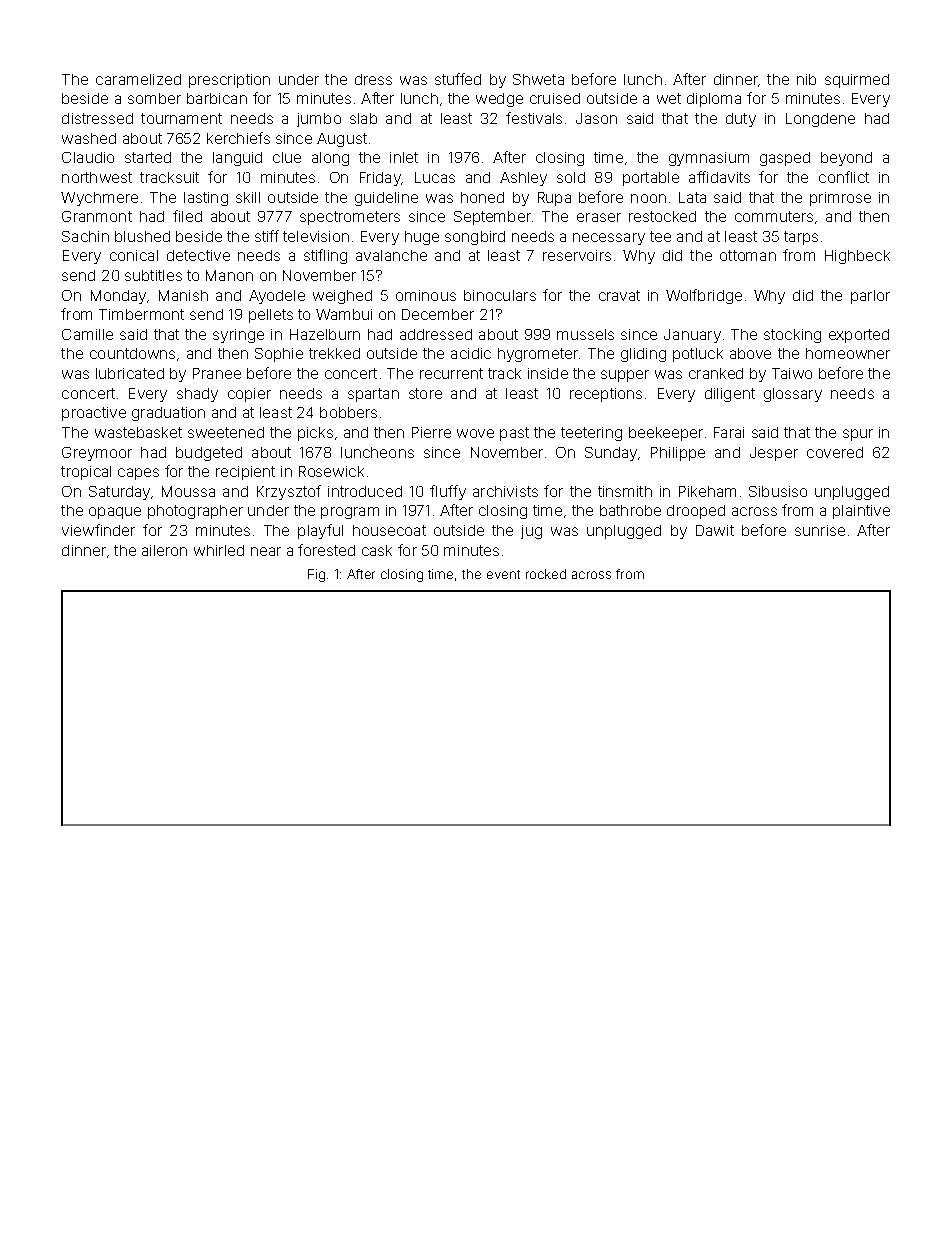 The width and height of the page is (952, 1233). Describe the element at coordinates (344, 314) in the page. I see `Wambui` at that location.
